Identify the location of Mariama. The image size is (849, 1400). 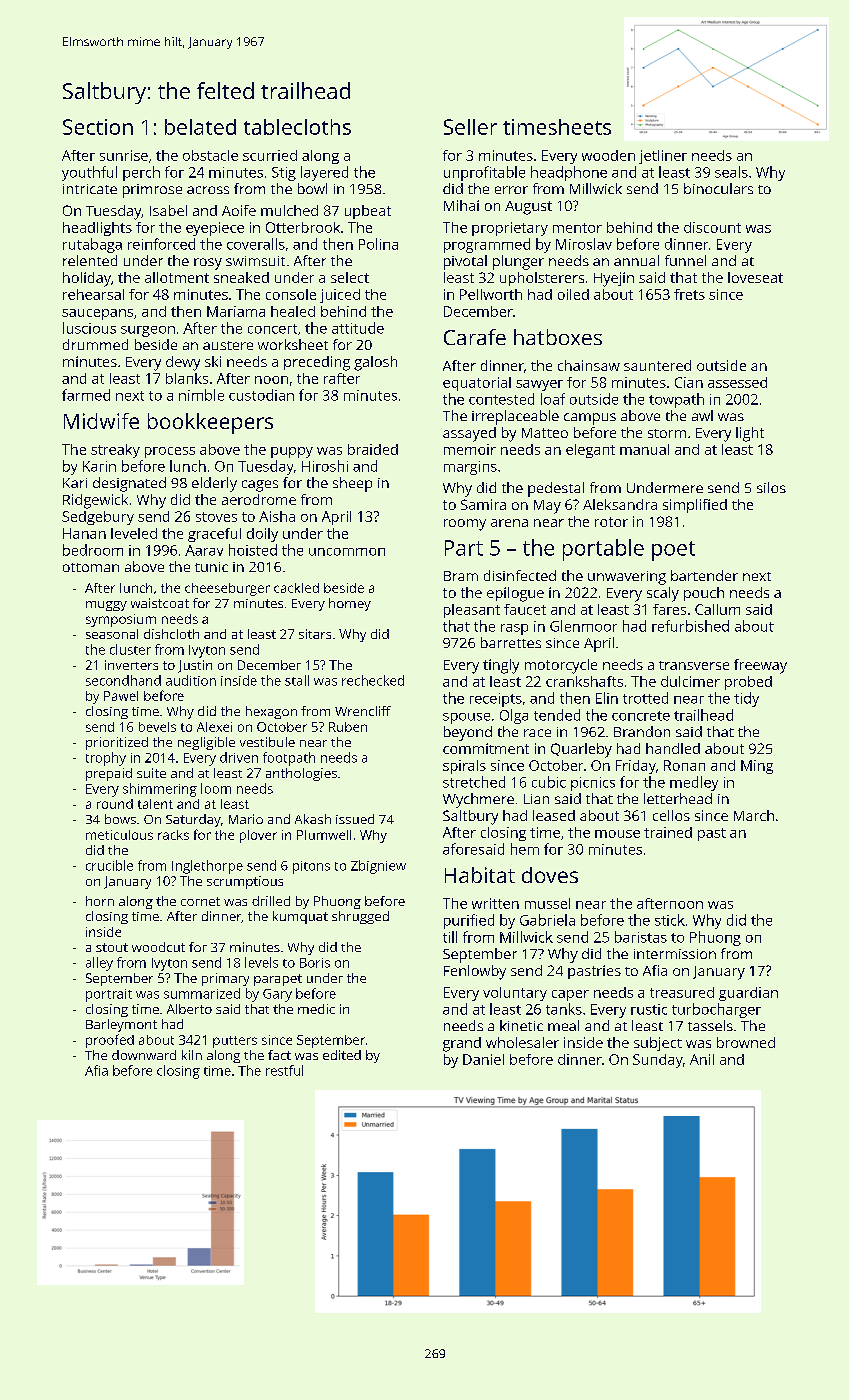
(236, 311).
